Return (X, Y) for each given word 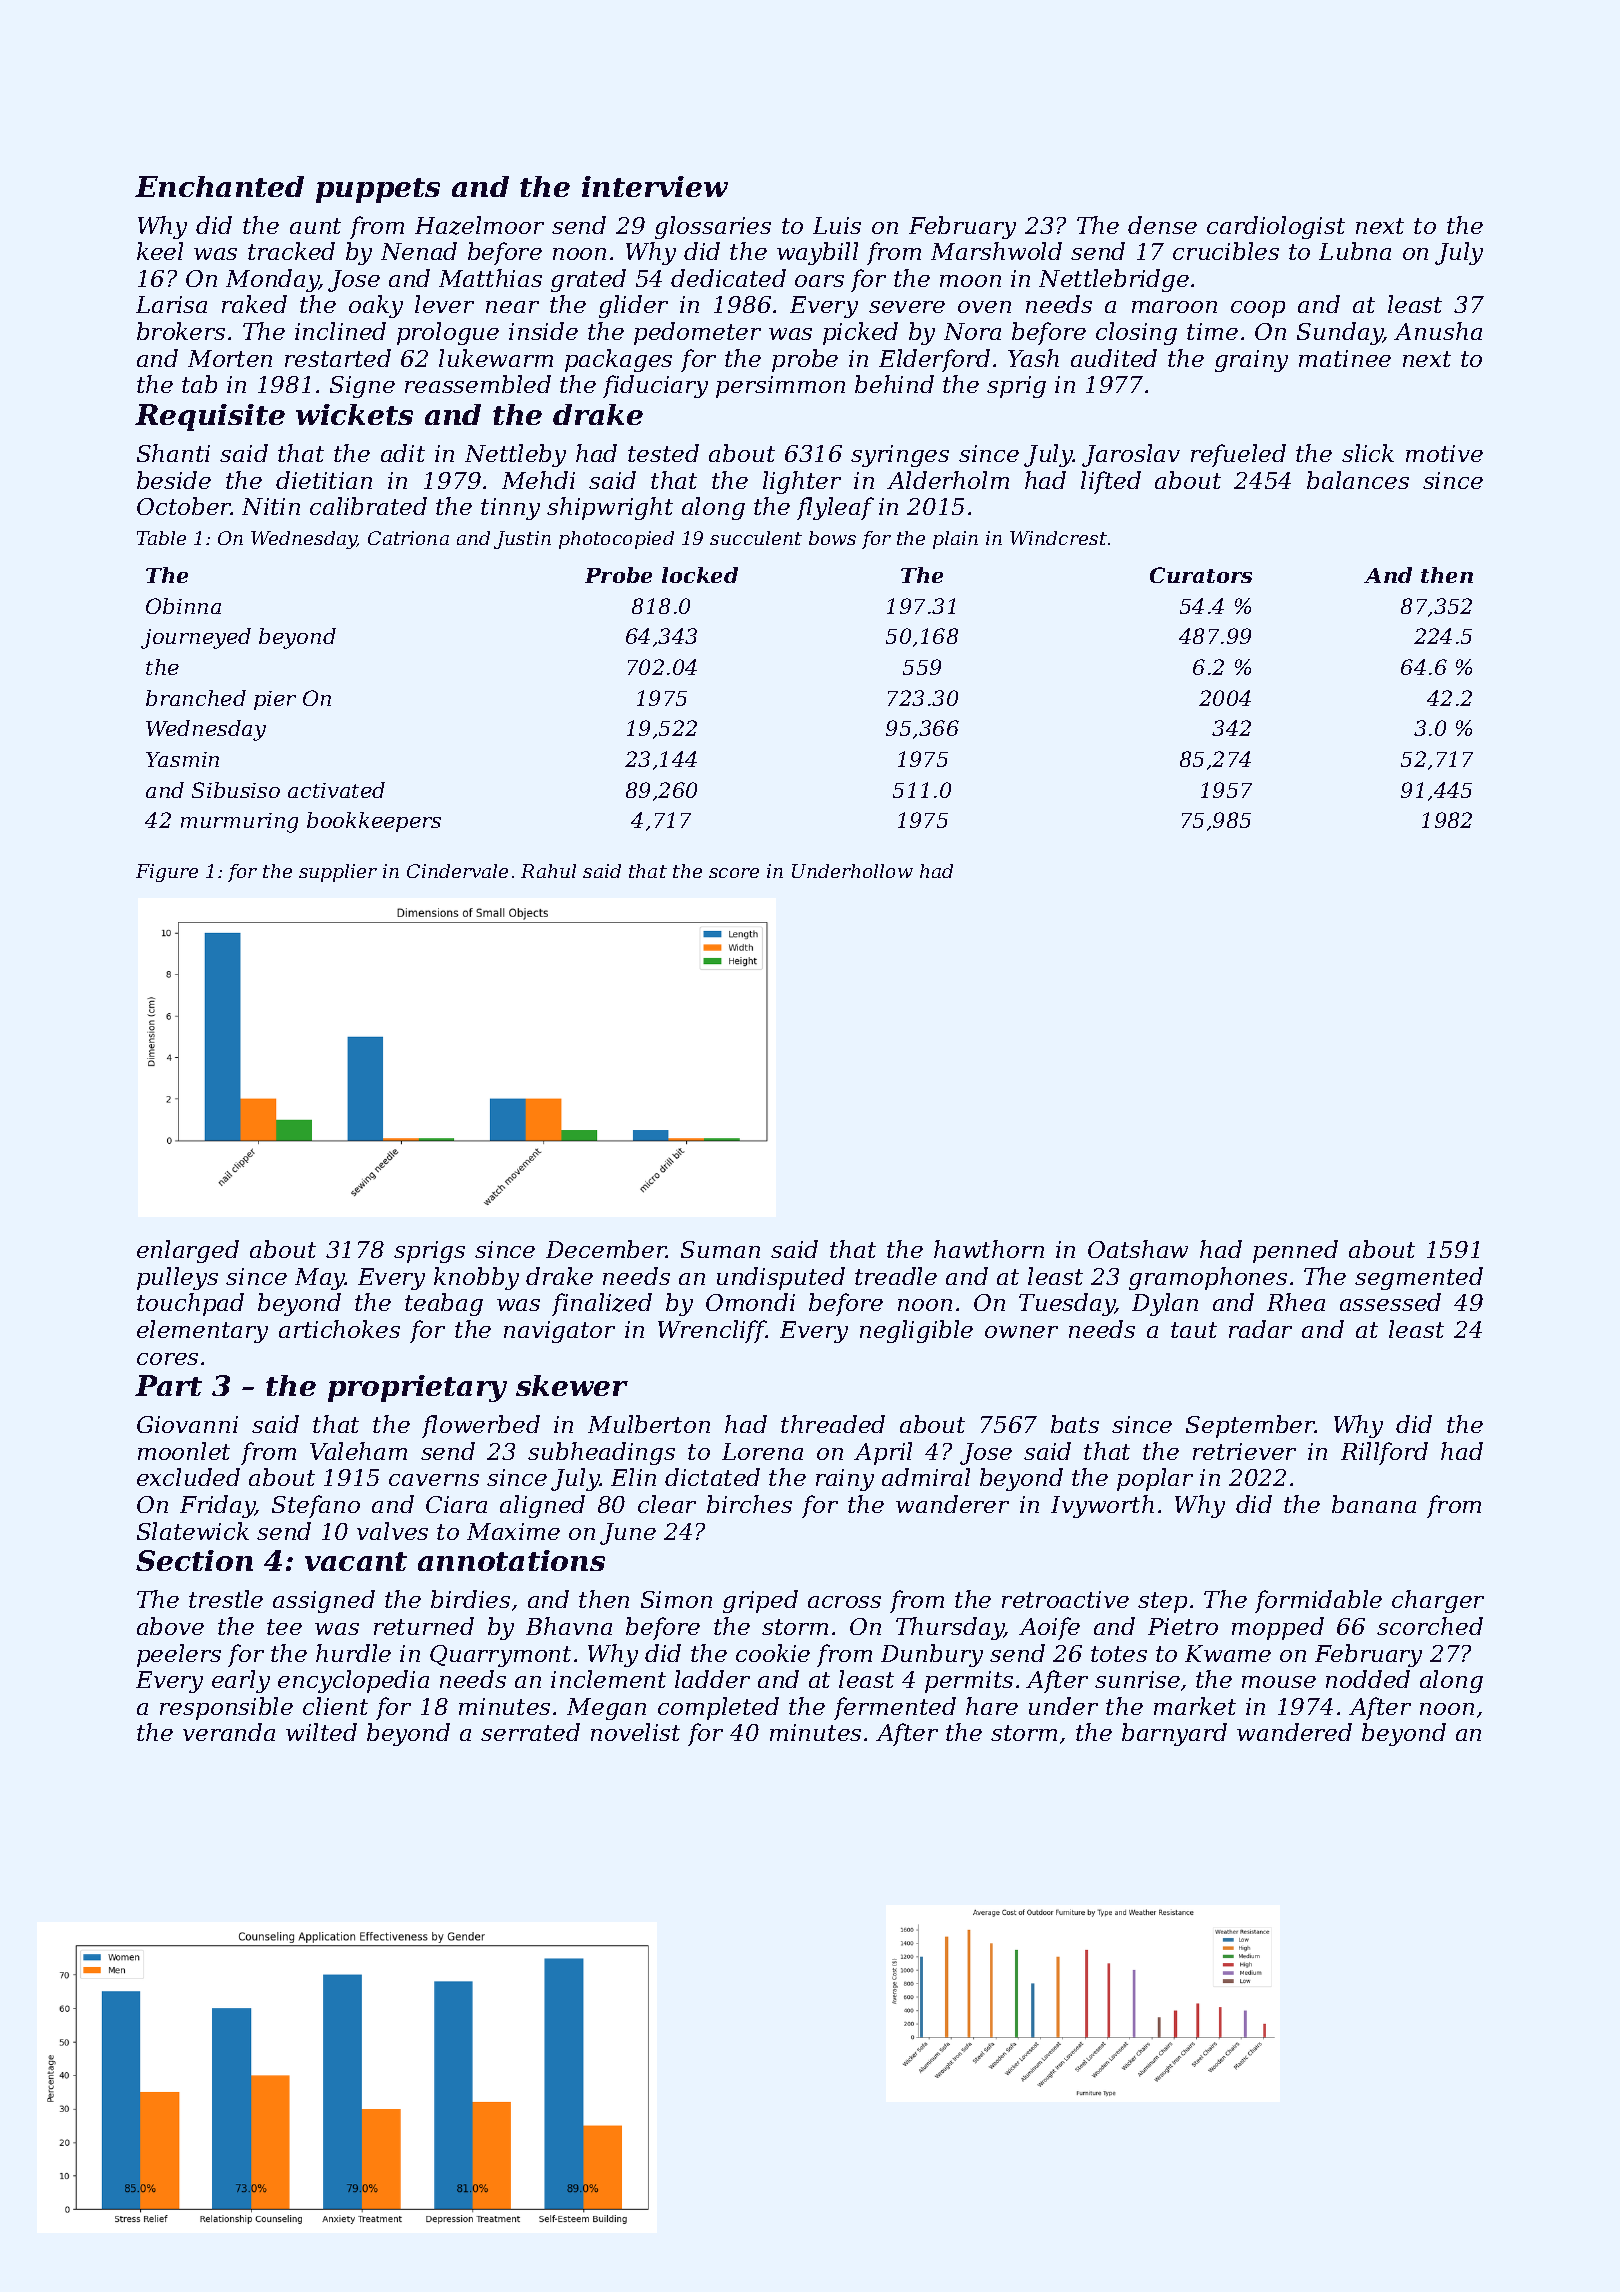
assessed (1390, 1302)
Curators (1201, 575)
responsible (226, 1708)
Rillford (1384, 1453)
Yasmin (182, 759)
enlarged (188, 1251)
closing (1136, 333)
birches (749, 1504)
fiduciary (655, 386)
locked (700, 575)
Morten (230, 358)
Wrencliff (712, 1331)
